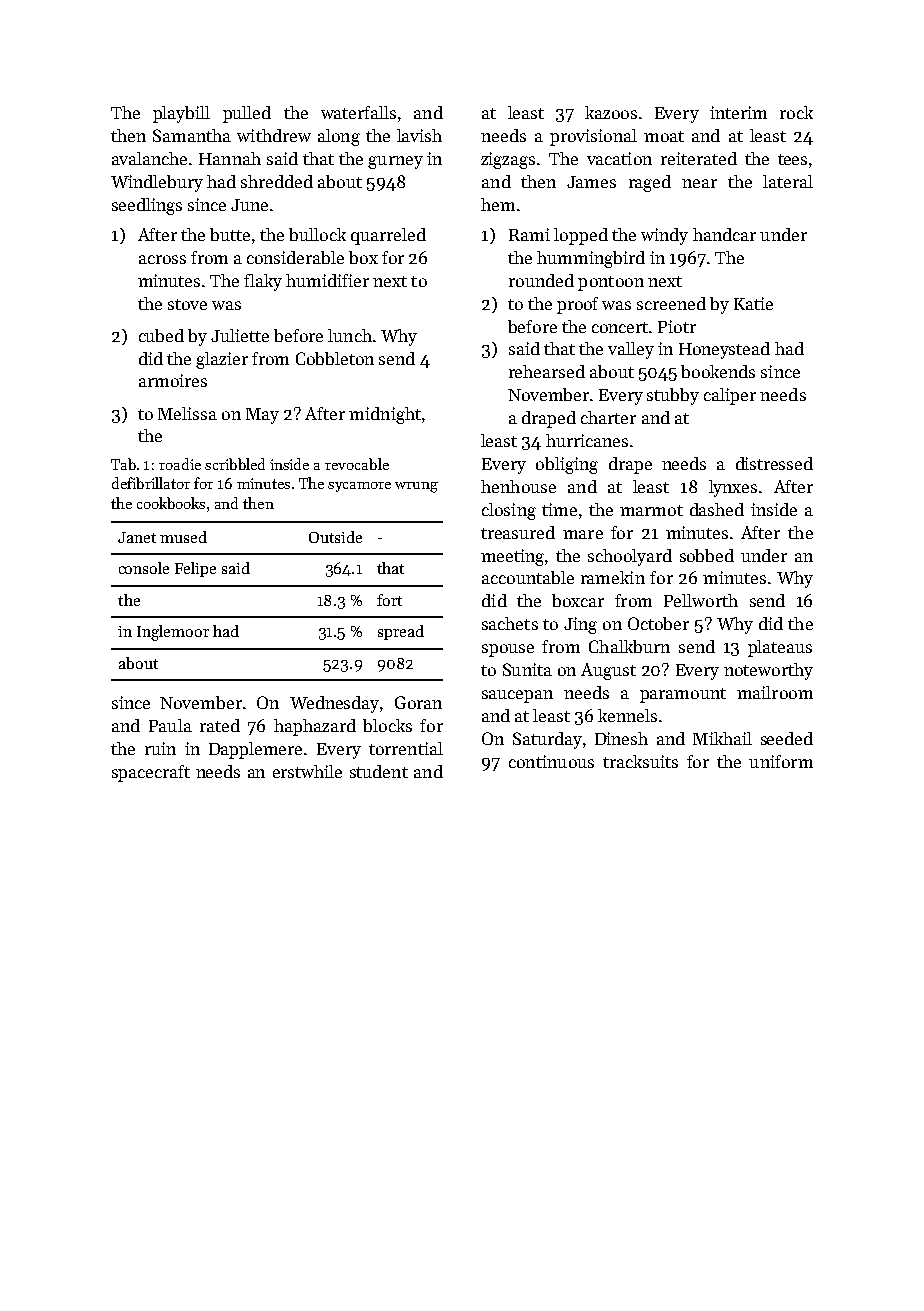  I want to click on playbill, so click(181, 114).
